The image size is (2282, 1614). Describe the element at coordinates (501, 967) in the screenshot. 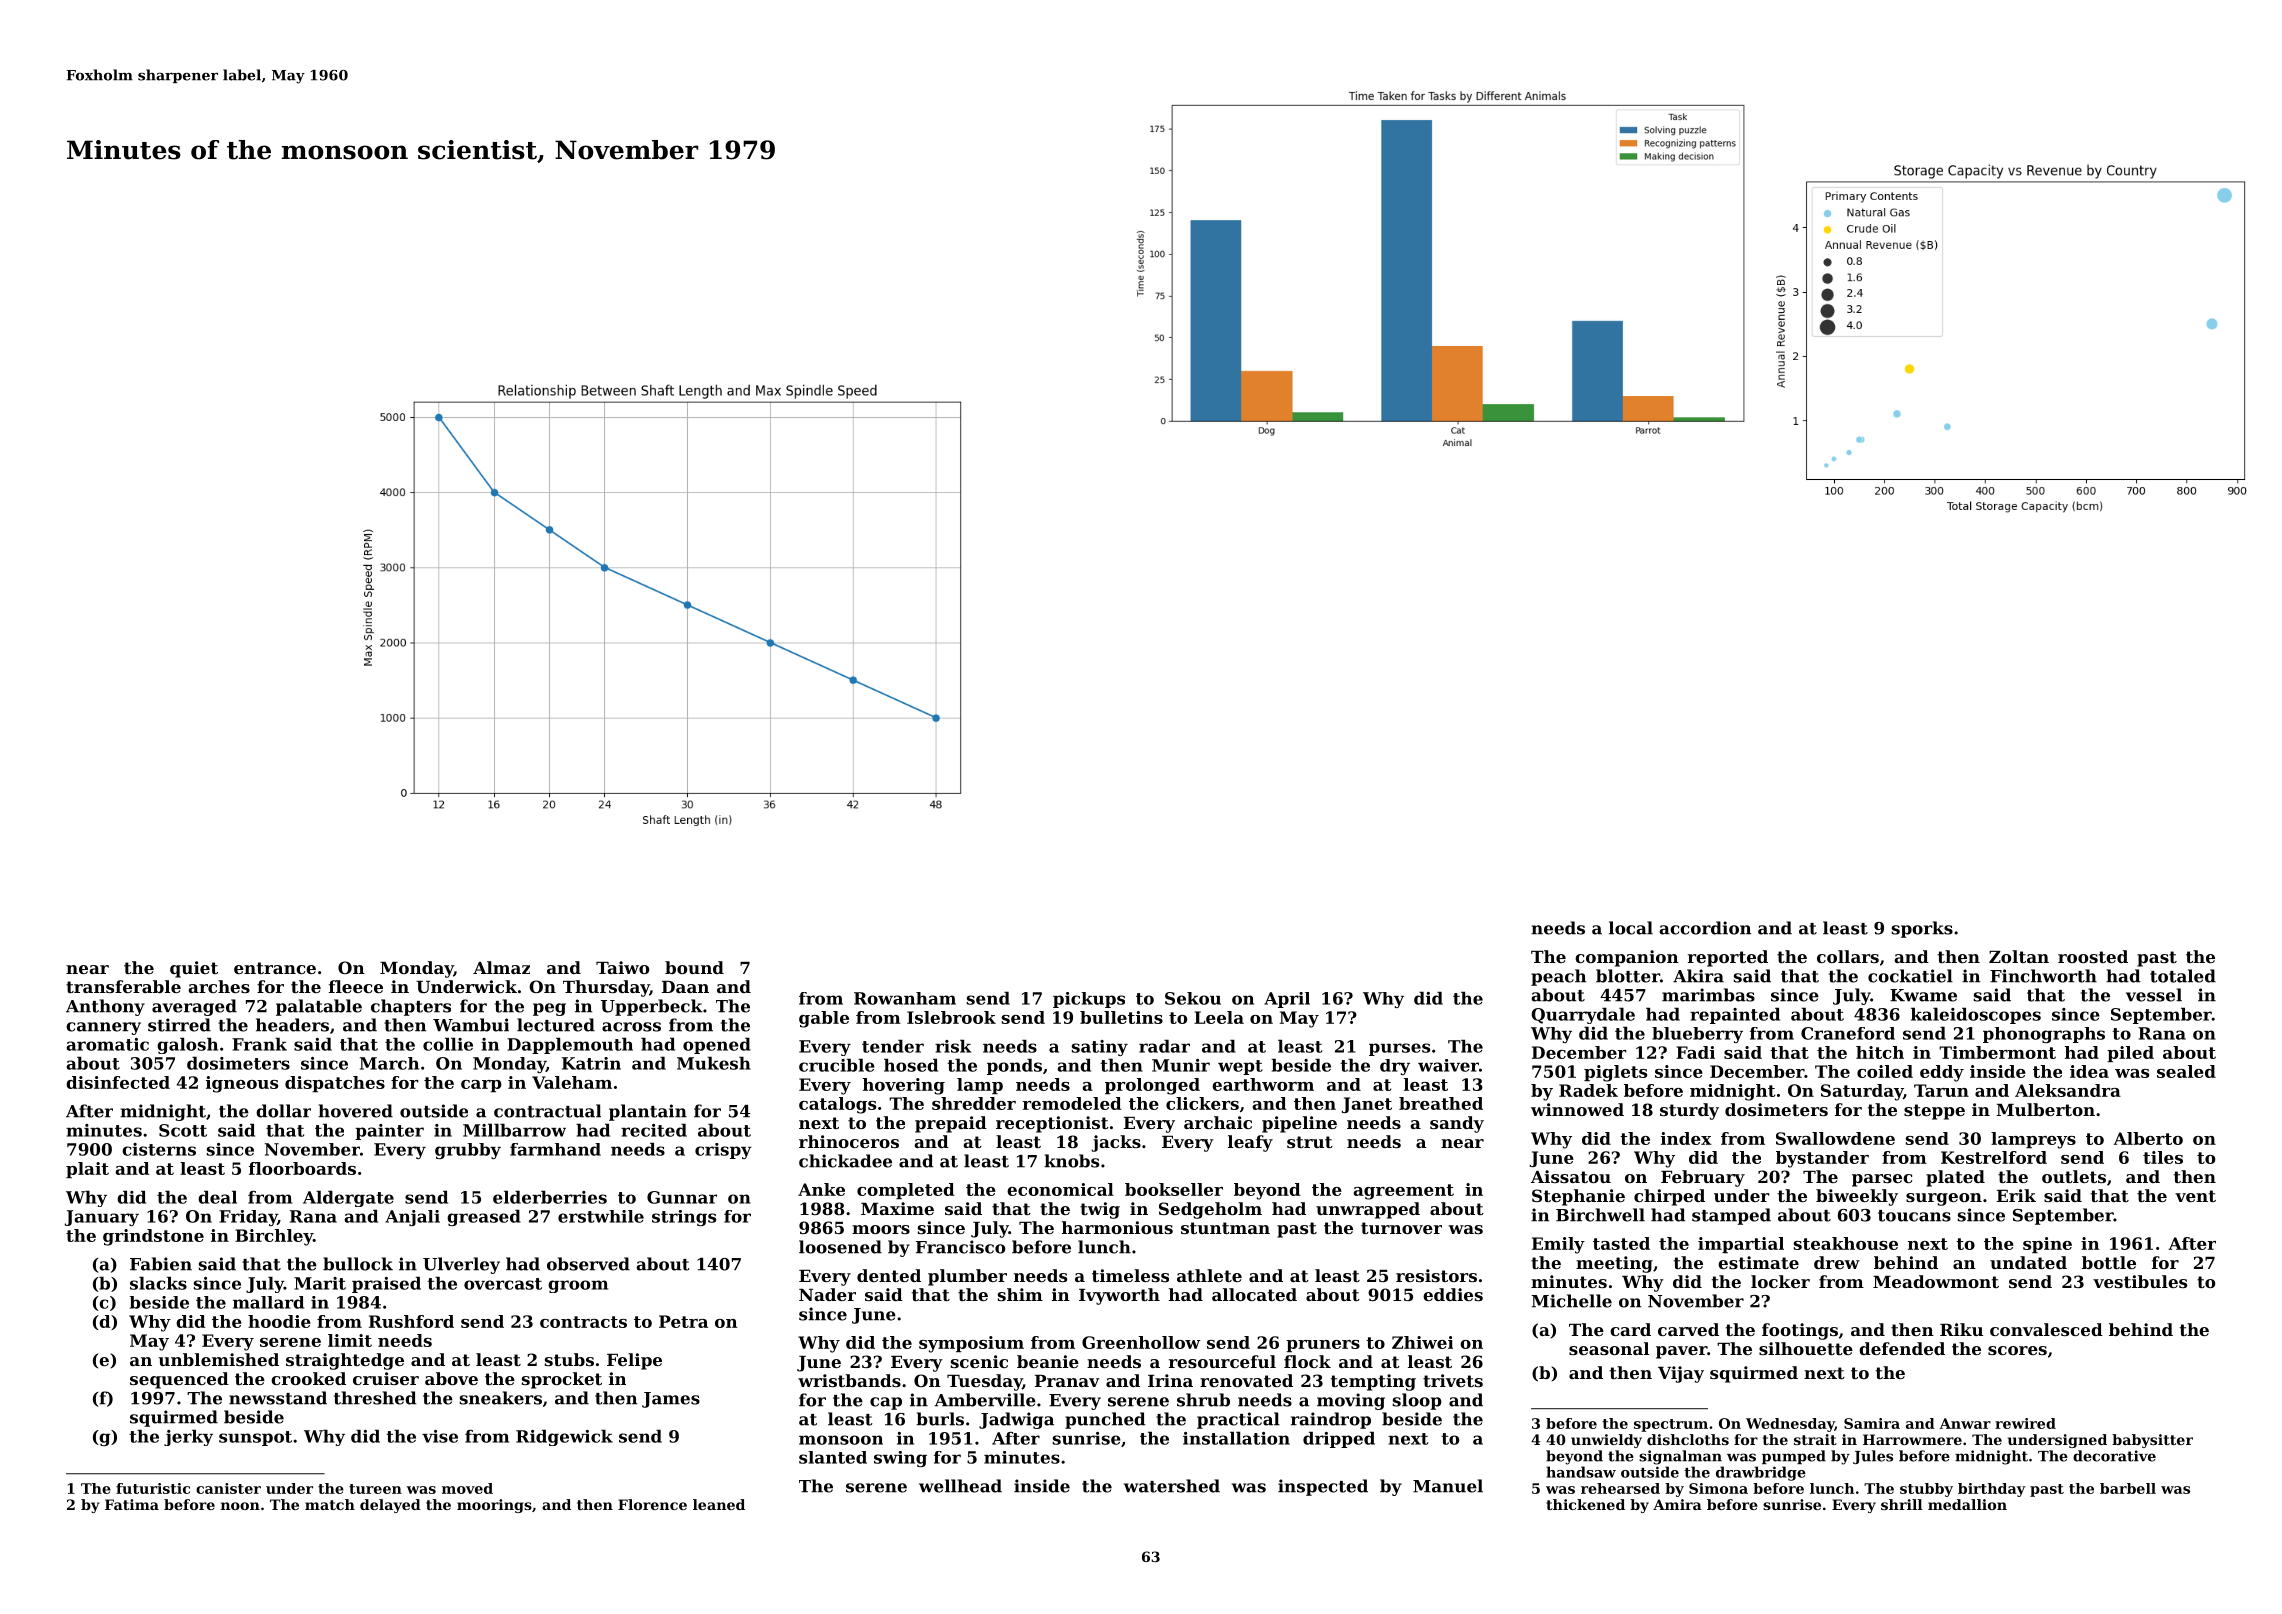

I see `Almaz` at that location.
